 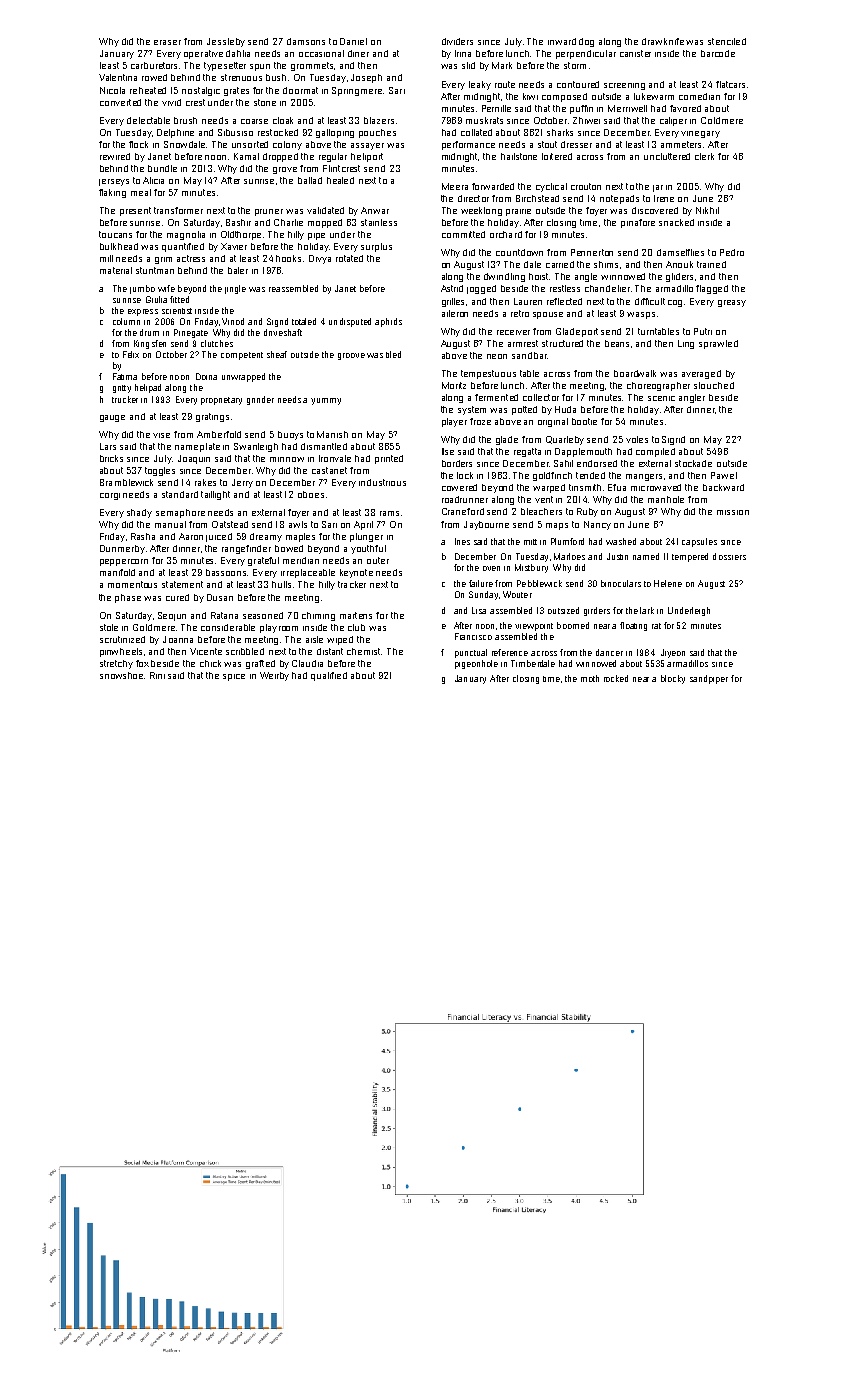 I want to click on plunger, so click(x=366, y=537).
